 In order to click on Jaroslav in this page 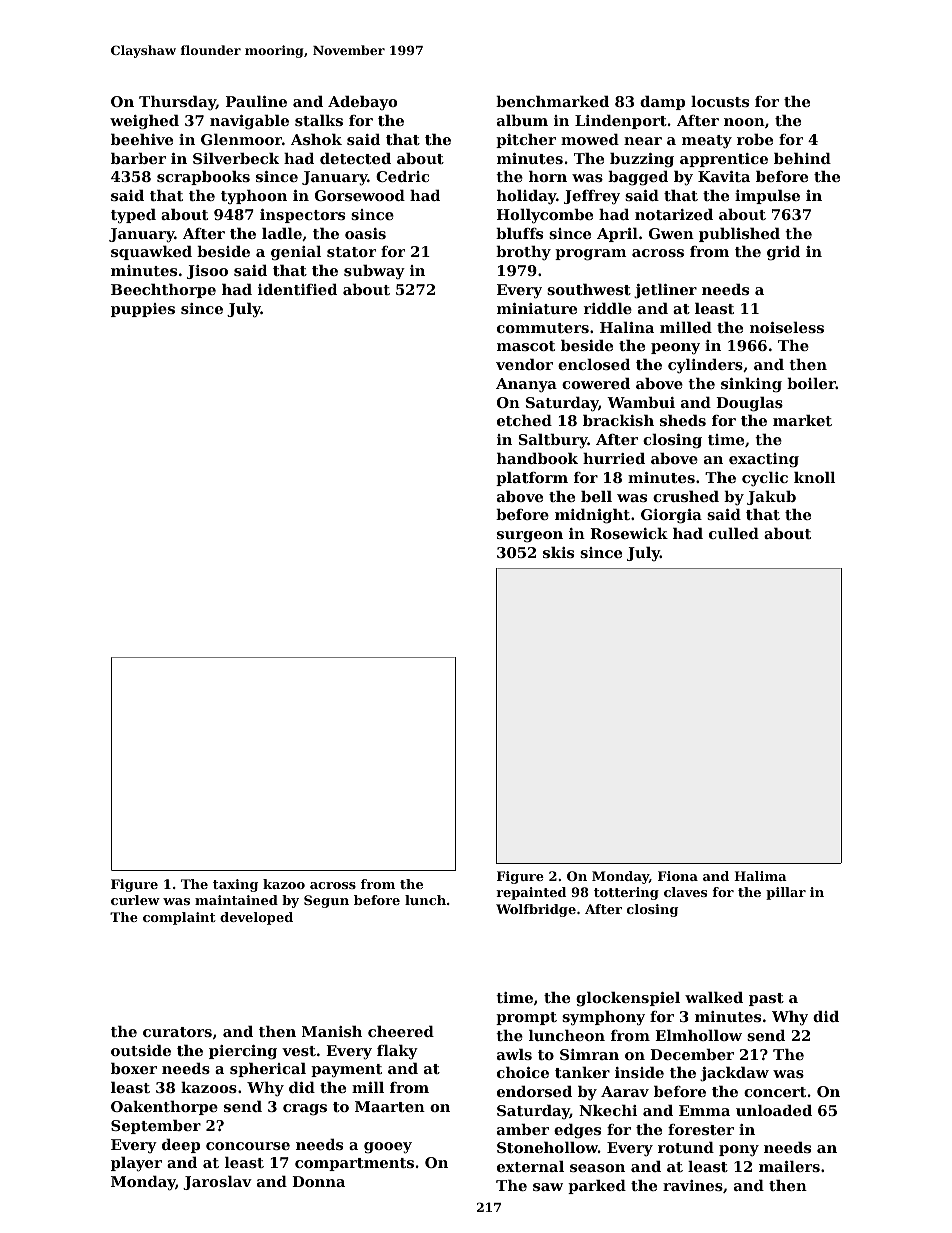, I will do `click(217, 1183)`.
